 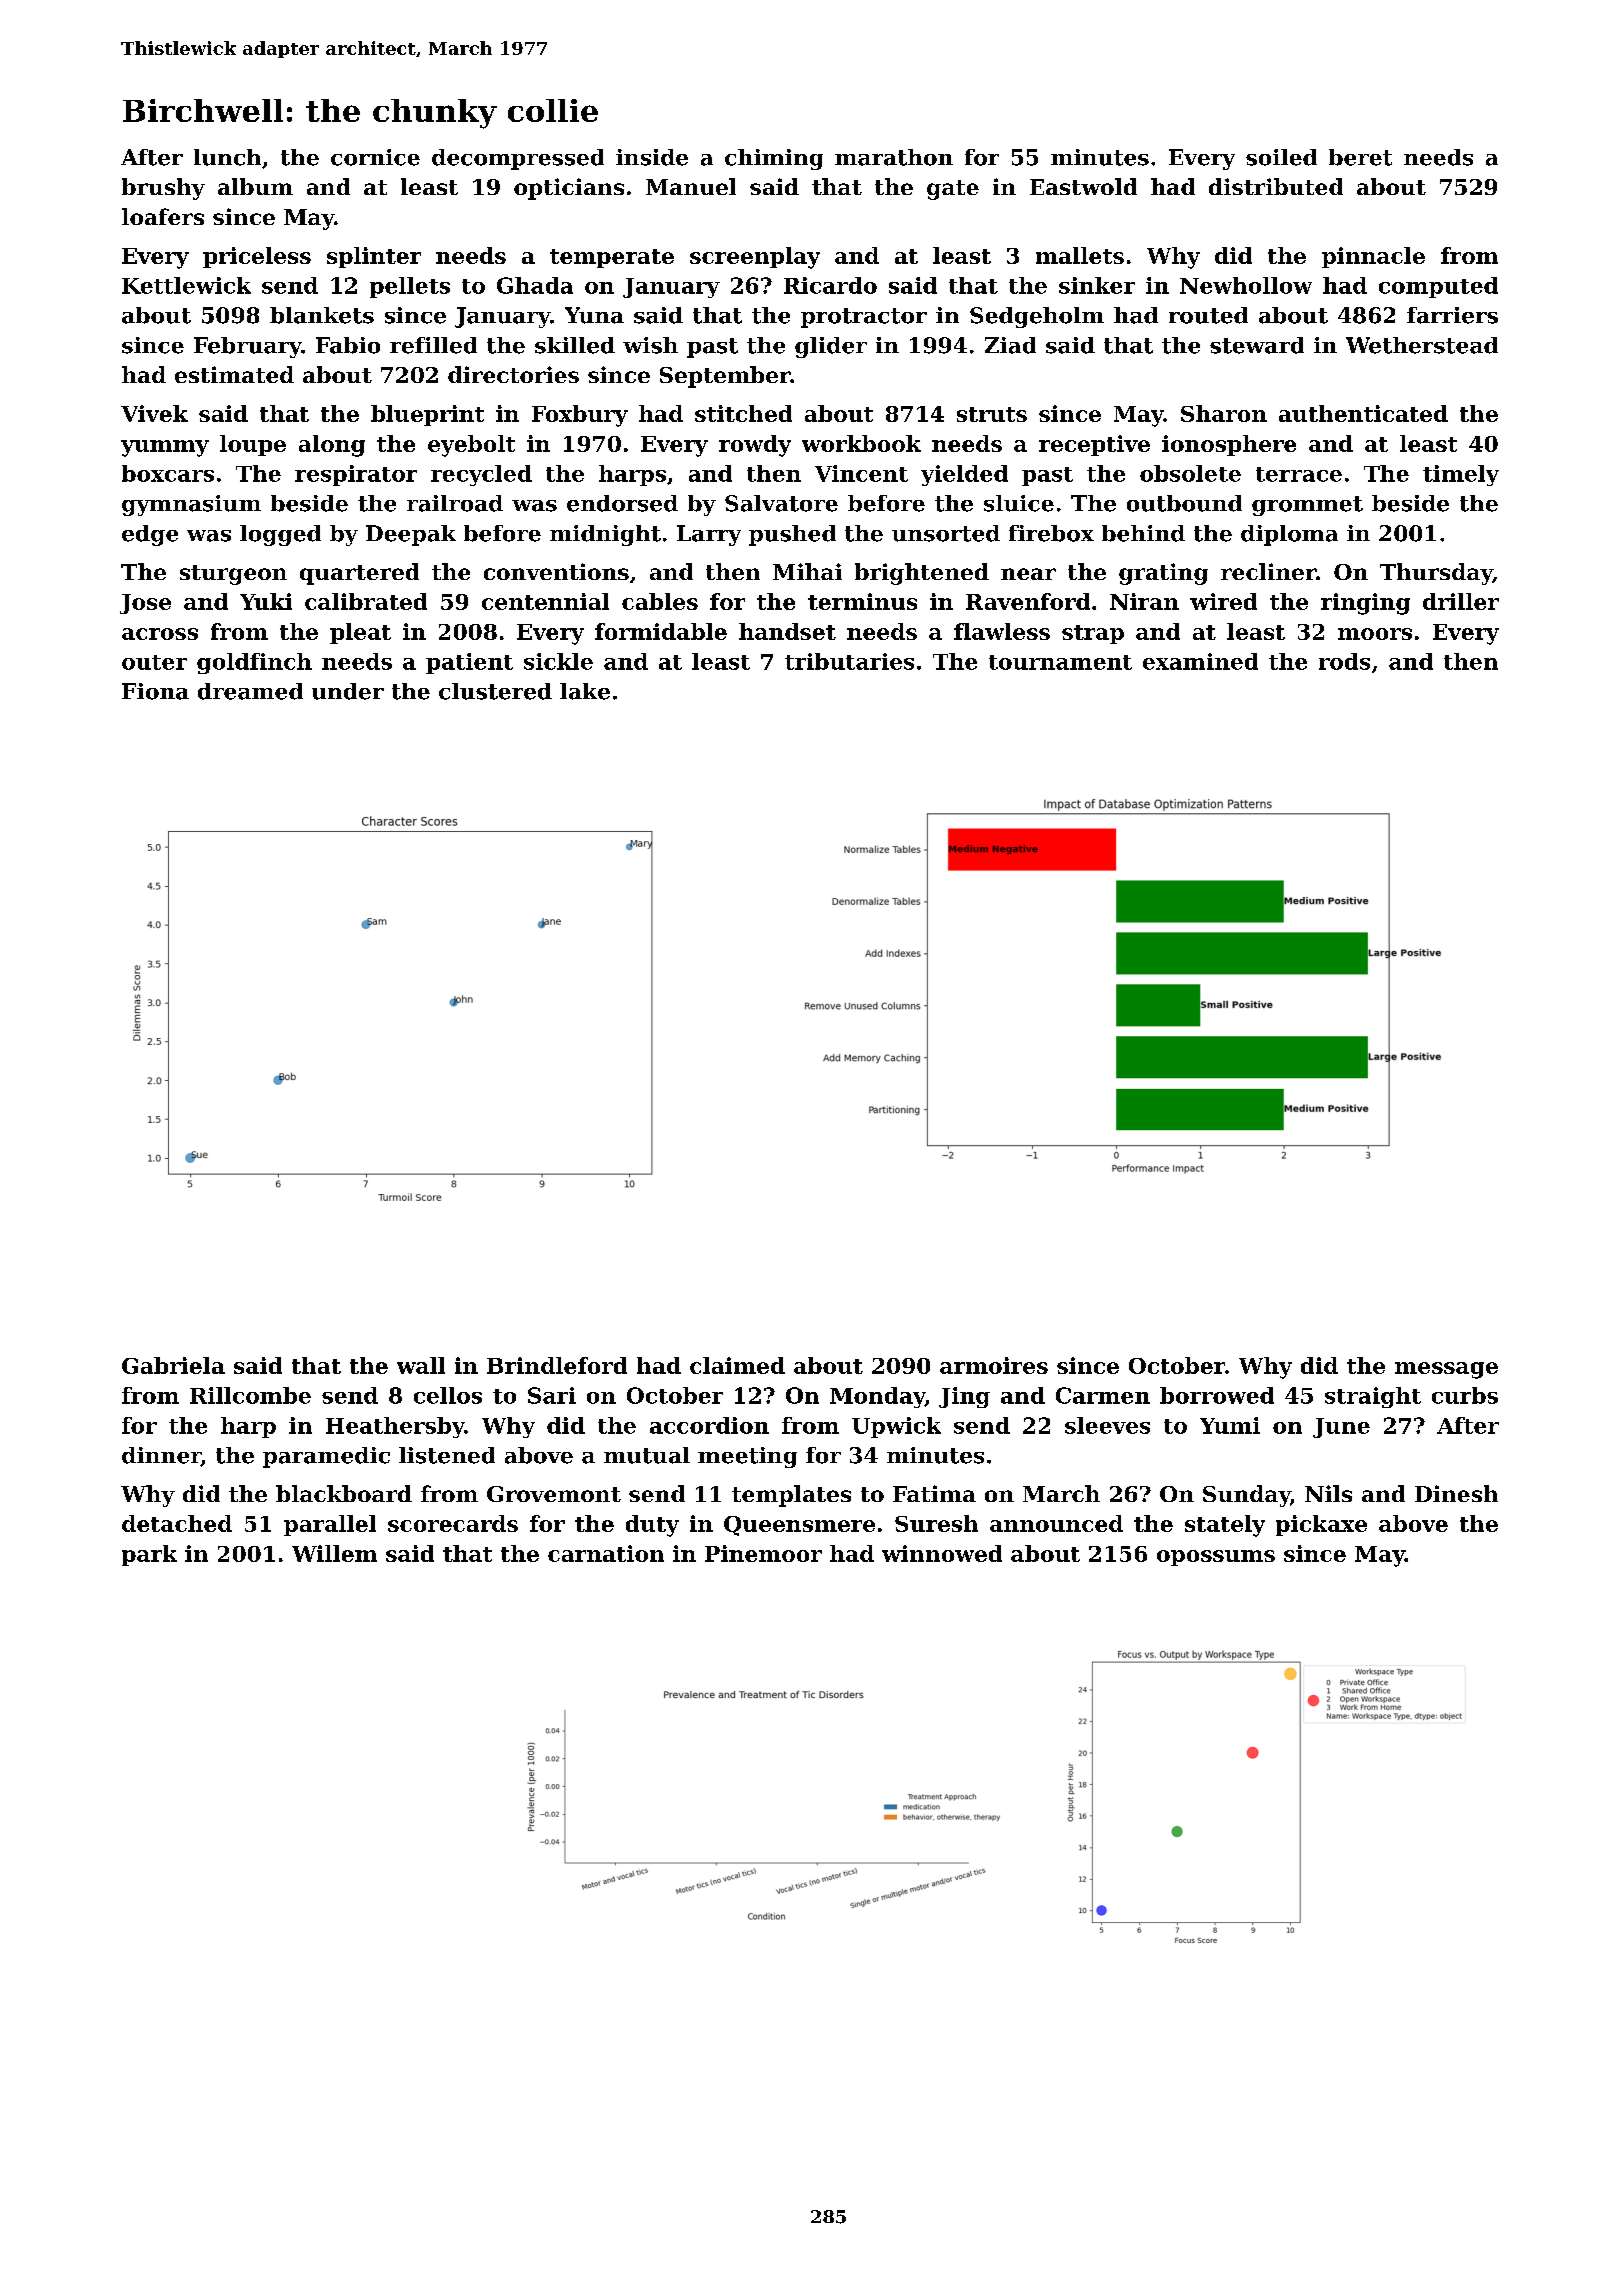 What do you see at coordinates (737, 1365) in the screenshot?
I see `claimed` at bounding box center [737, 1365].
